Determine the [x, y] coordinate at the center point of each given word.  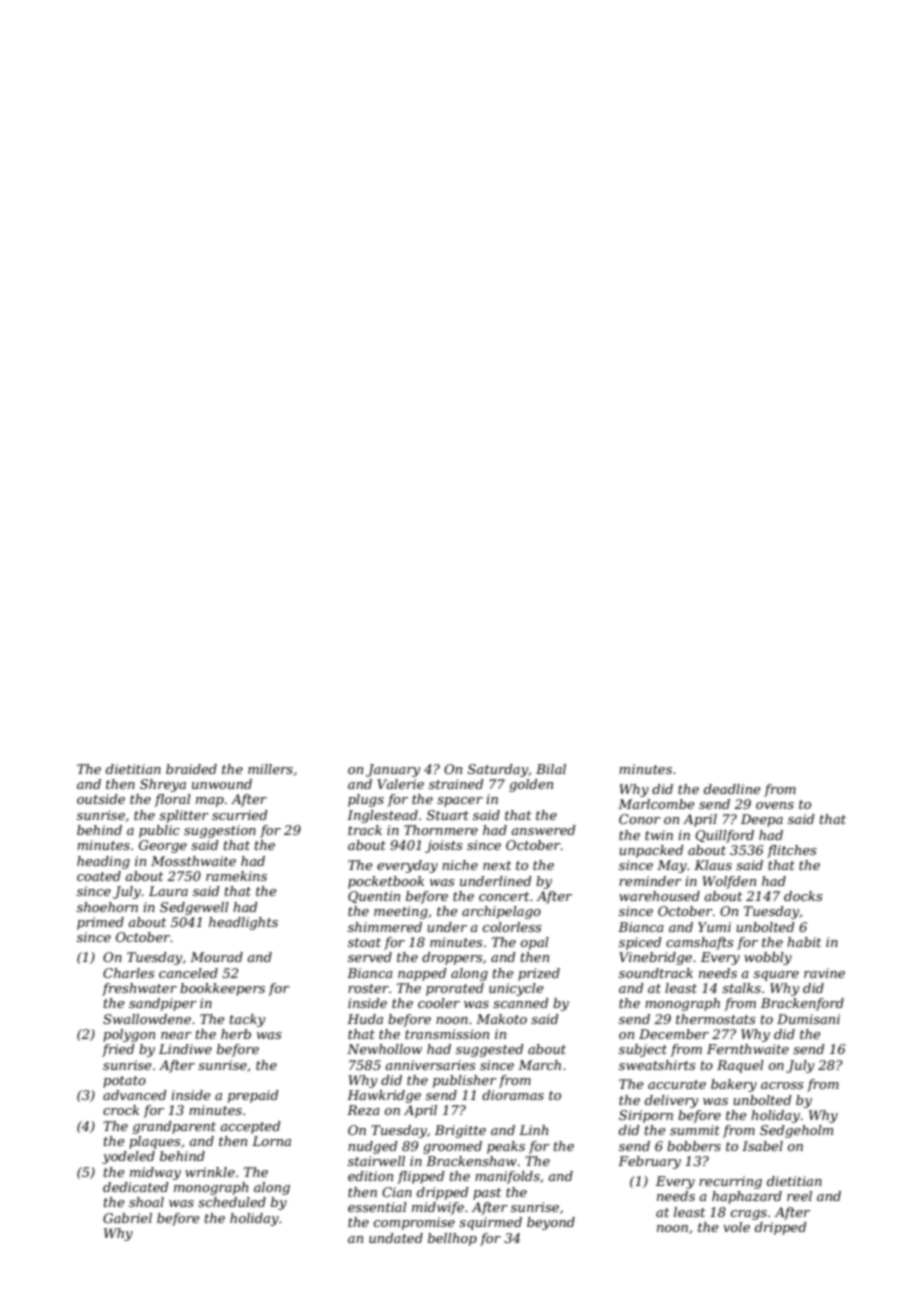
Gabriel [127, 1218]
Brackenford [802, 1004]
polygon [129, 1035]
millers [270, 769]
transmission [447, 1034]
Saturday [498, 770]
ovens [775, 805]
